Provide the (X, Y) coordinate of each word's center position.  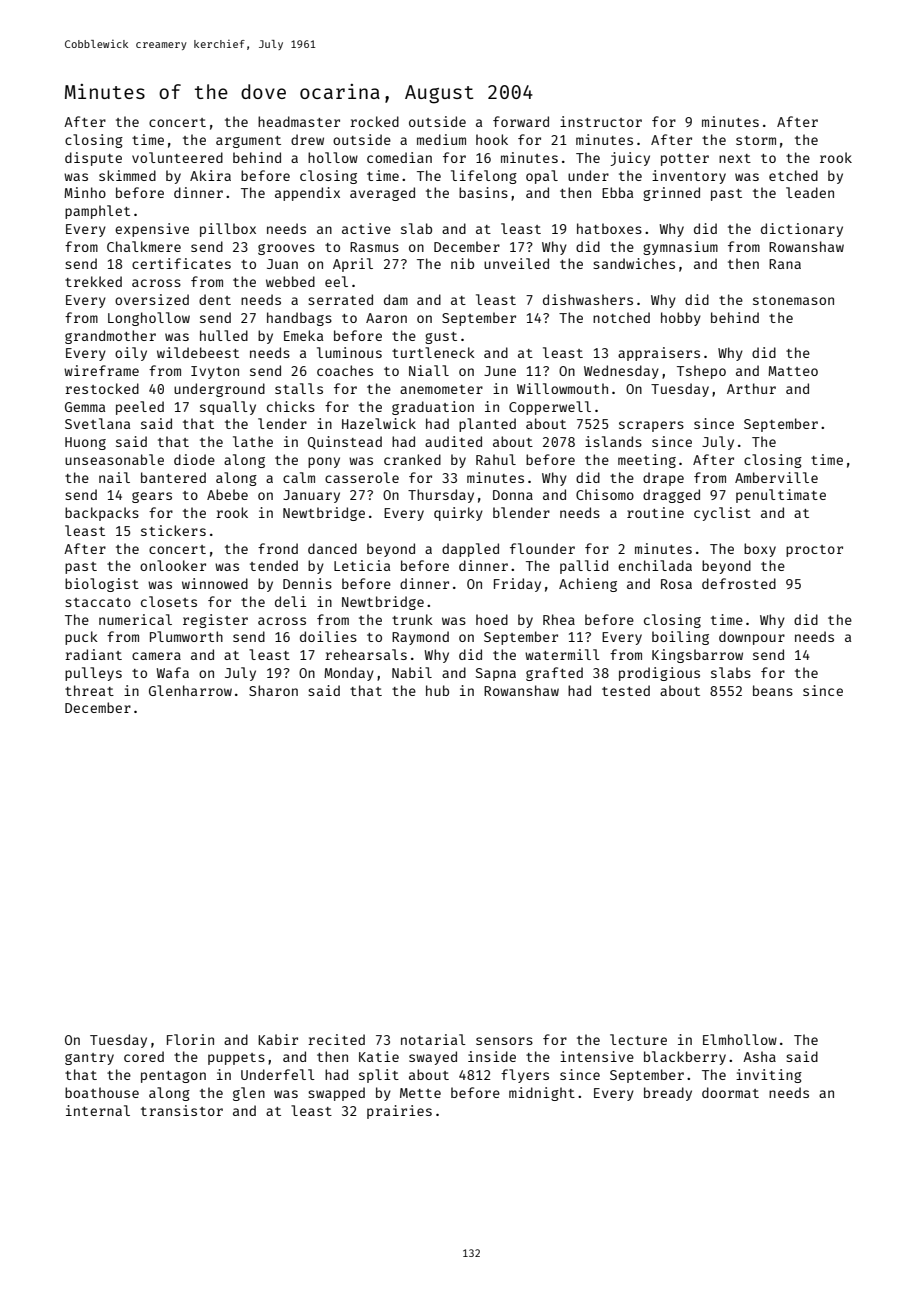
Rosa (676, 584)
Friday (517, 585)
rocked (374, 121)
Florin (190, 1039)
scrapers (651, 426)
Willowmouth (562, 388)
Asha (759, 1056)
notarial (433, 1039)
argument (248, 142)
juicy (630, 159)
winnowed (215, 583)
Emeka (303, 335)
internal (98, 1110)
